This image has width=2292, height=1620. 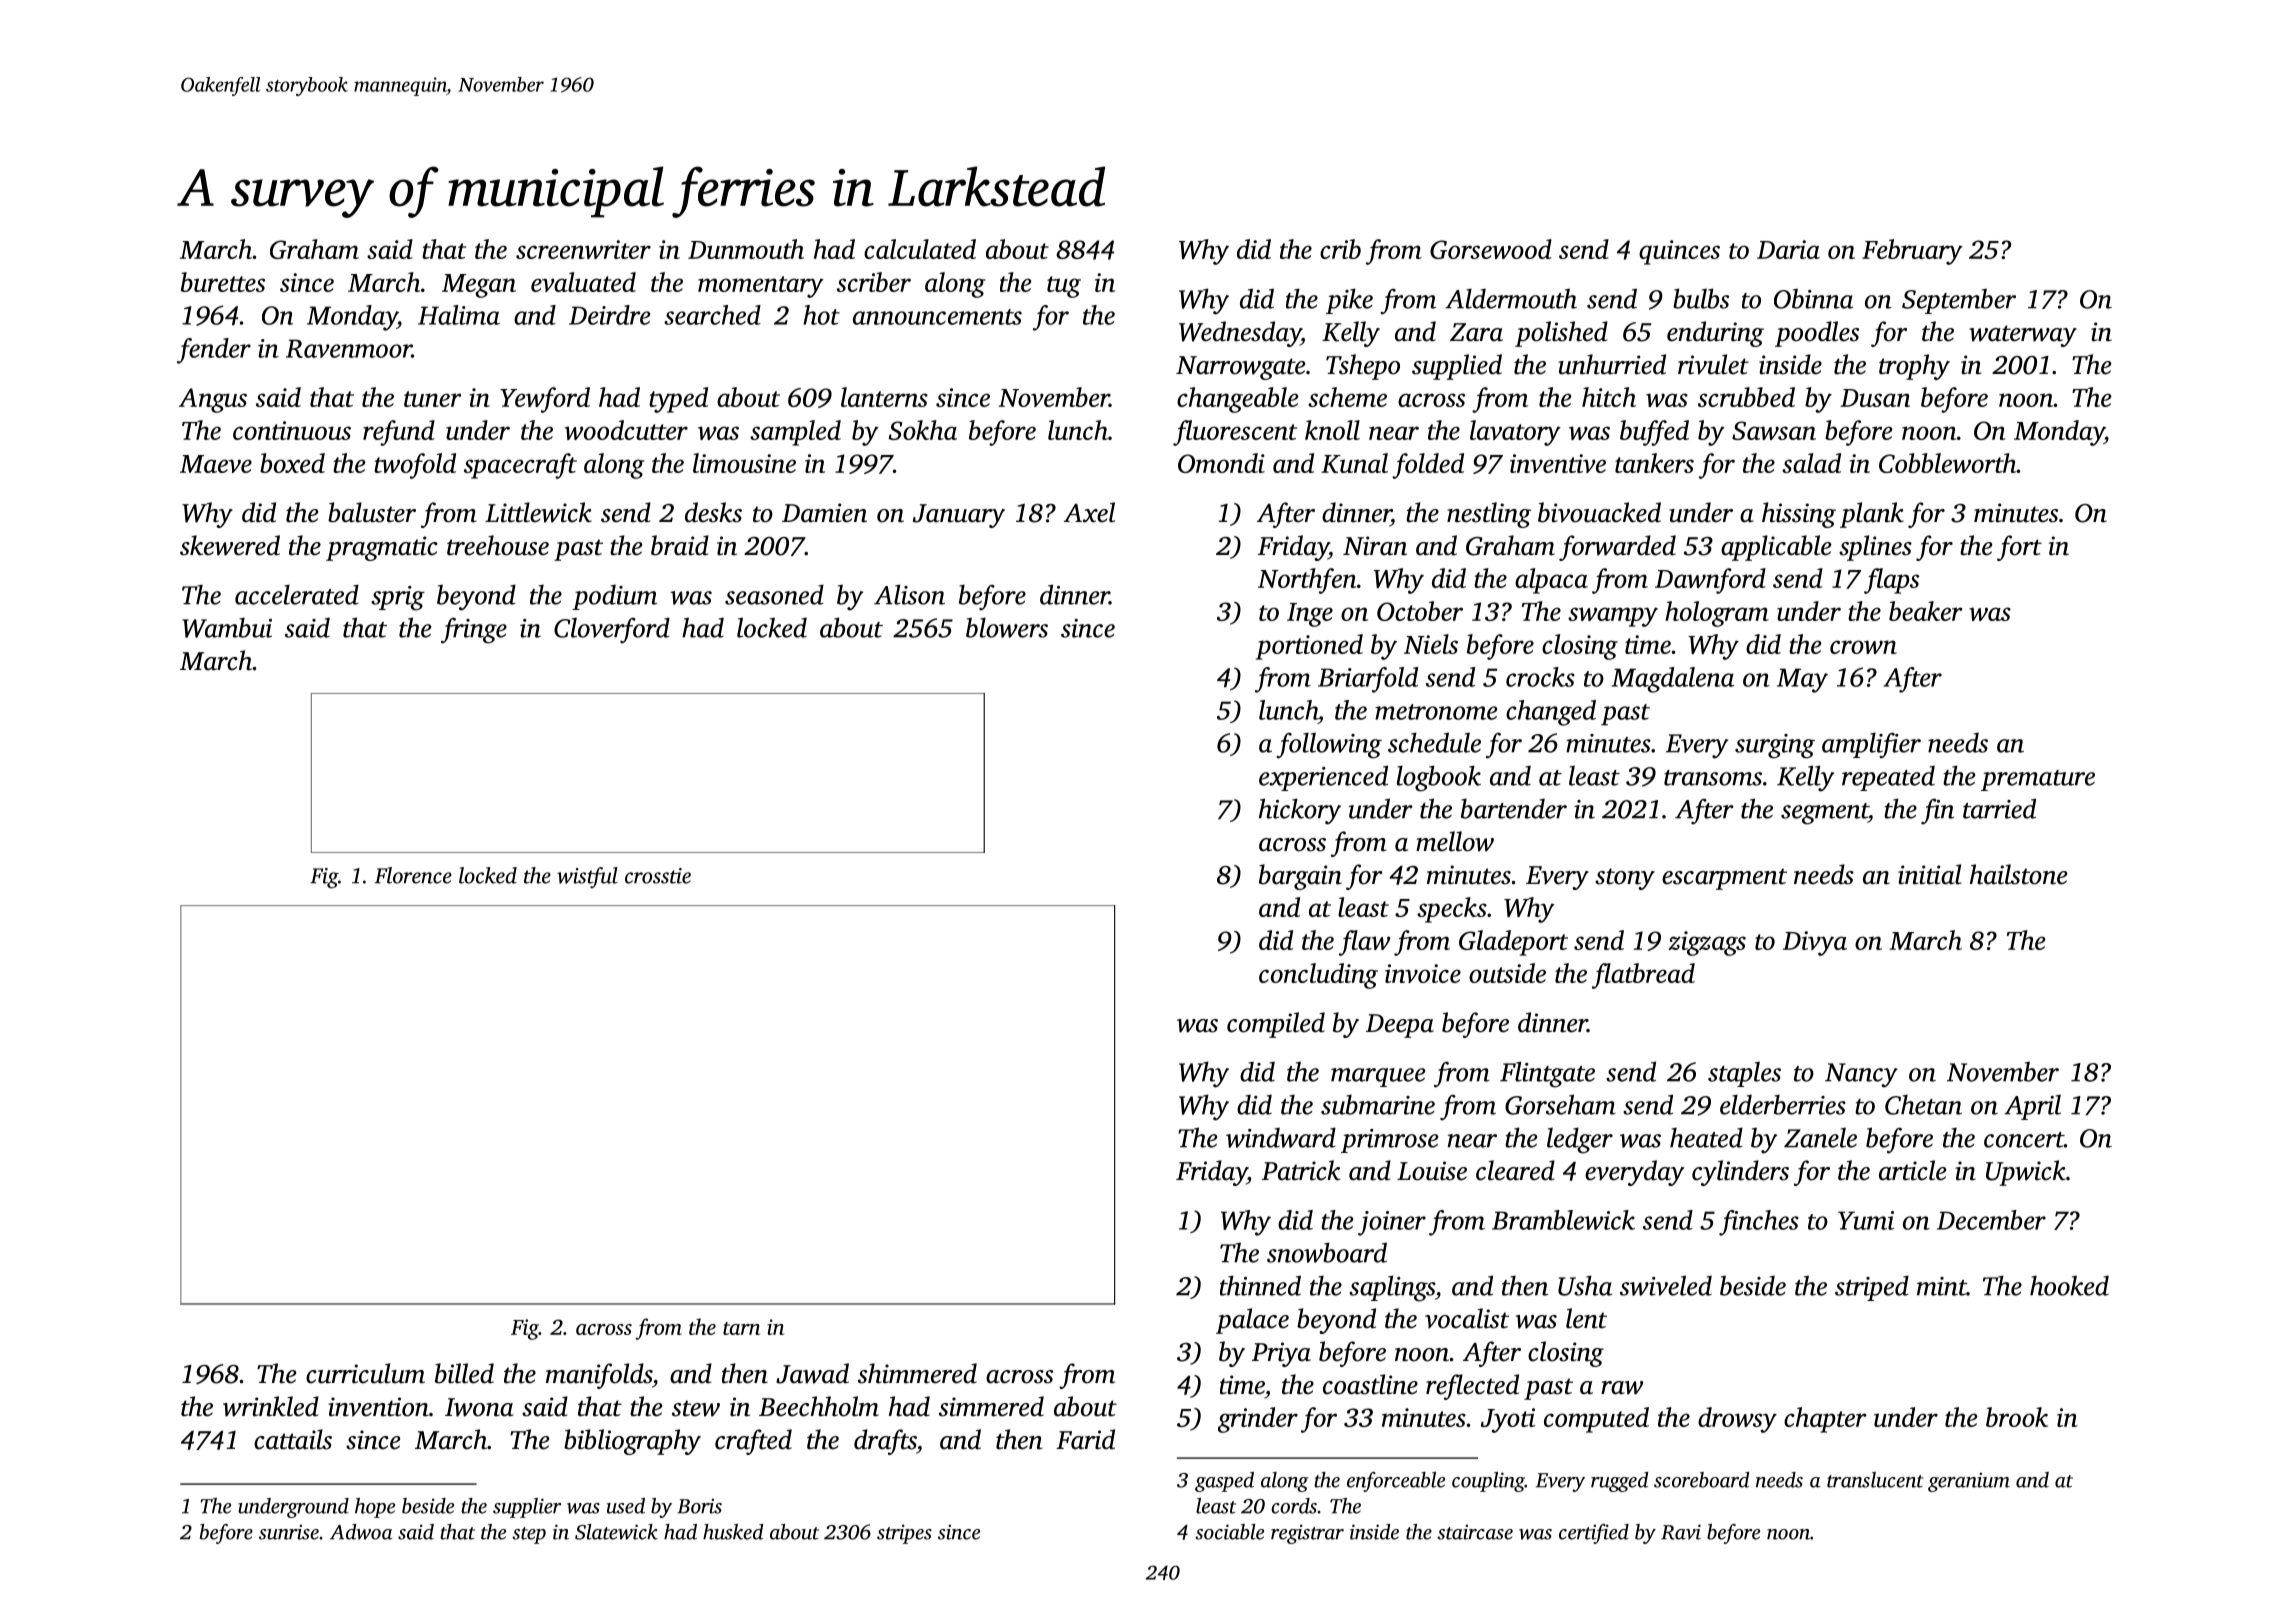 What do you see at coordinates (1681, 1532) in the image?
I see `Ravi` at bounding box center [1681, 1532].
